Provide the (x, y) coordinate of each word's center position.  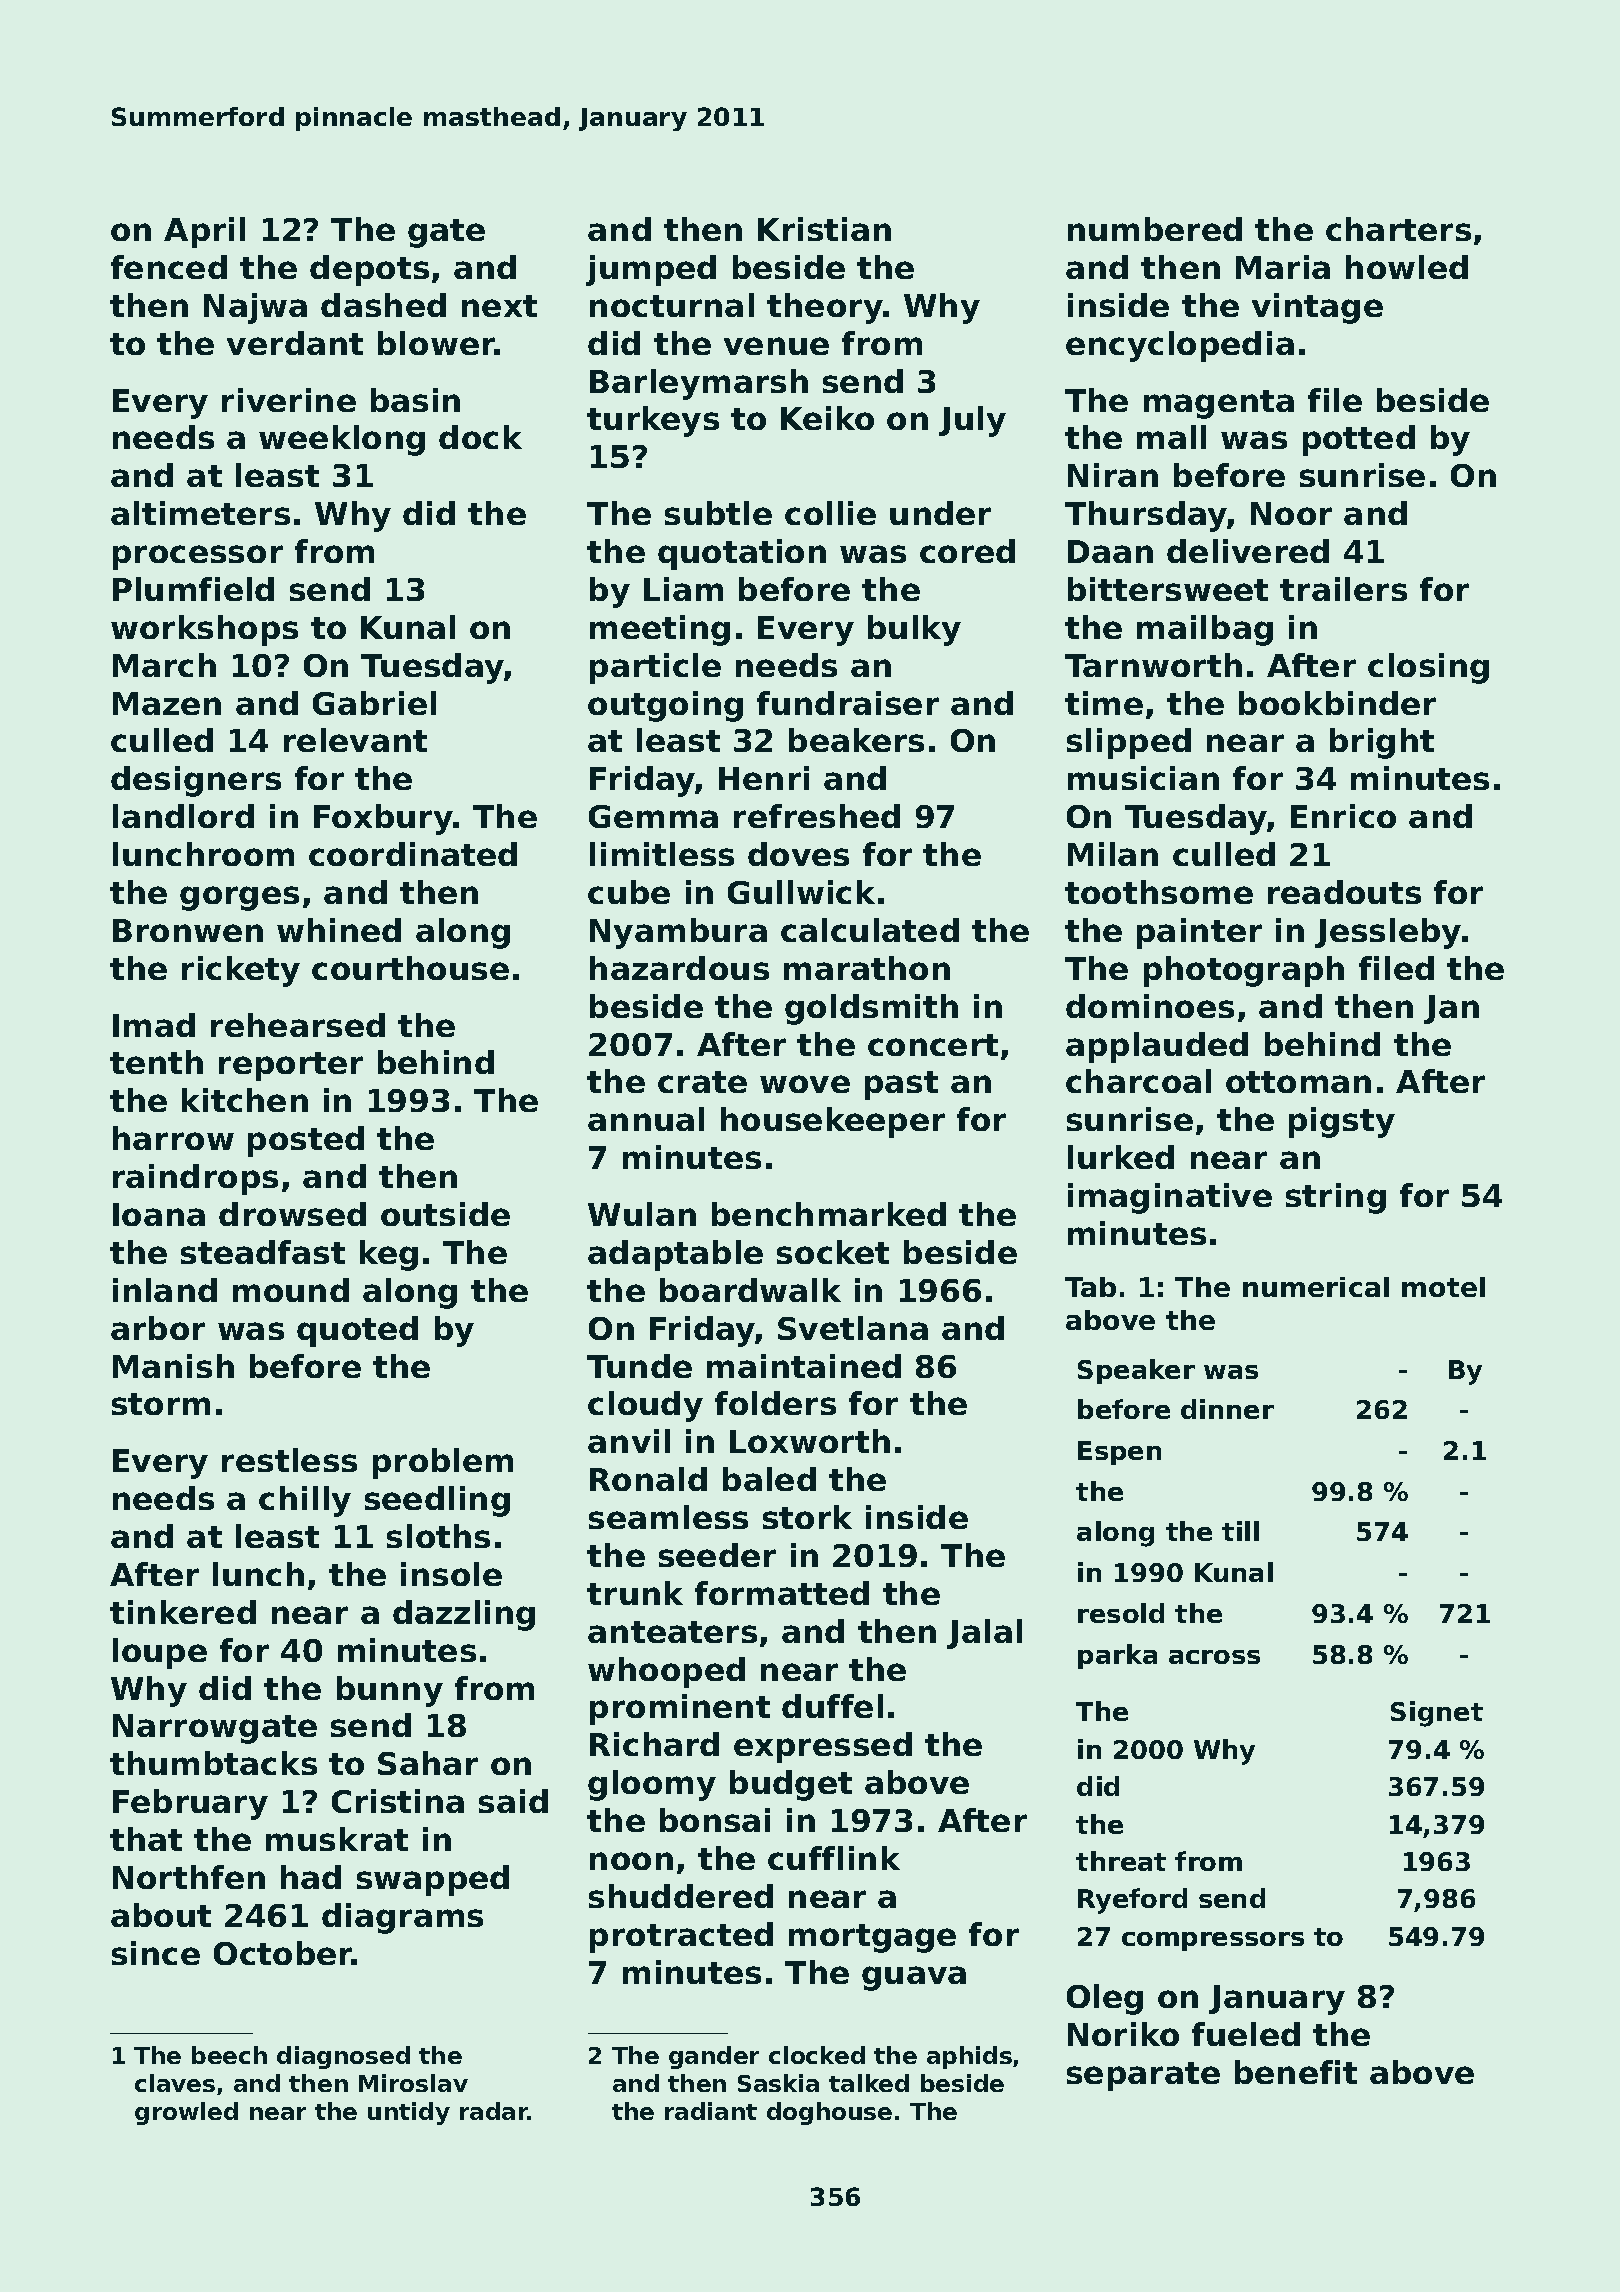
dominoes (1150, 1006)
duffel (832, 1706)
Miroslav (413, 2083)
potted (1359, 440)
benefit (1296, 2072)
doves (798, 854)
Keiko (827, 418)
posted (306, 1141)
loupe (160, 1653)
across (1214, 1657)
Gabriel (374, 703)
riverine (289, 400)
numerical (1316, 1287)
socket (833, 1252)
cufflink (834, 1858)
